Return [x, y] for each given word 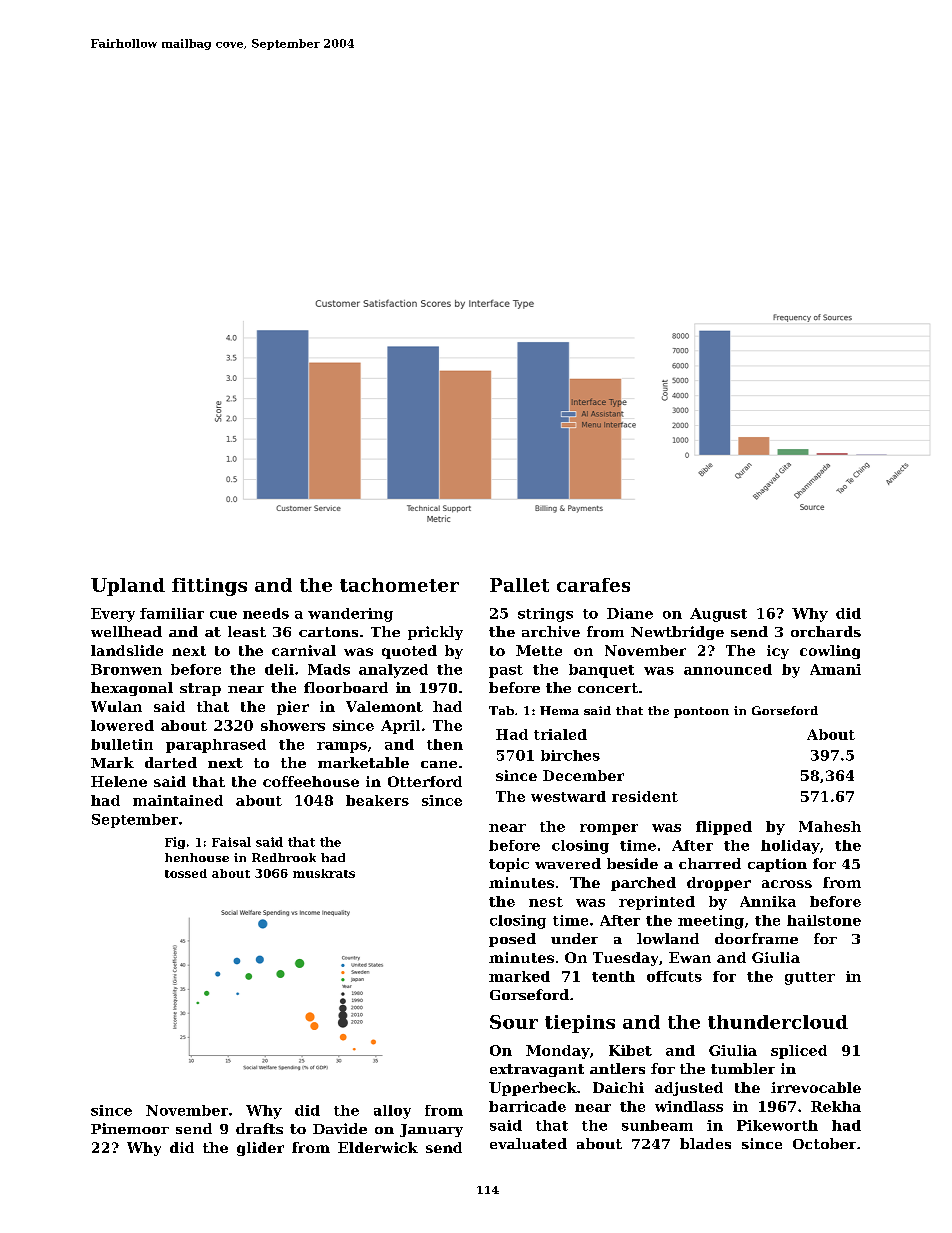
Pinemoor [130, 1128]
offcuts [674, 976]
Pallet [519, 585]
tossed [186, 873]
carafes [593, 585]
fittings [209, 587]
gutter [810, 978]
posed [512, 940]
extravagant [537, 1070]
